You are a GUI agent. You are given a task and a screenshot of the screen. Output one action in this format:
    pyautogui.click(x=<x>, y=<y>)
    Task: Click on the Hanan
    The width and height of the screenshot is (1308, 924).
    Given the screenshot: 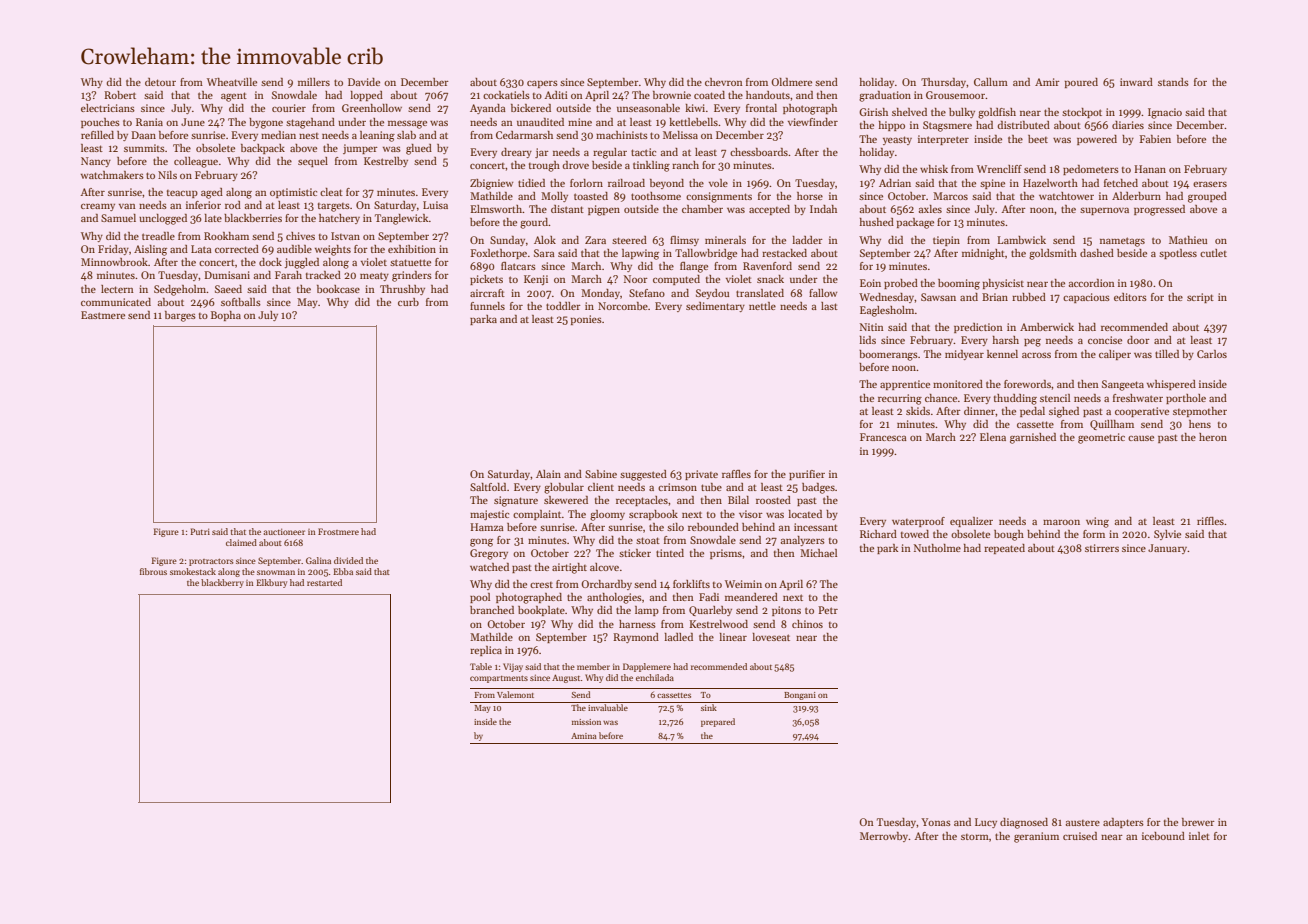 What is the action you would take?
    pyautogui.click(x=1150, y=169)
